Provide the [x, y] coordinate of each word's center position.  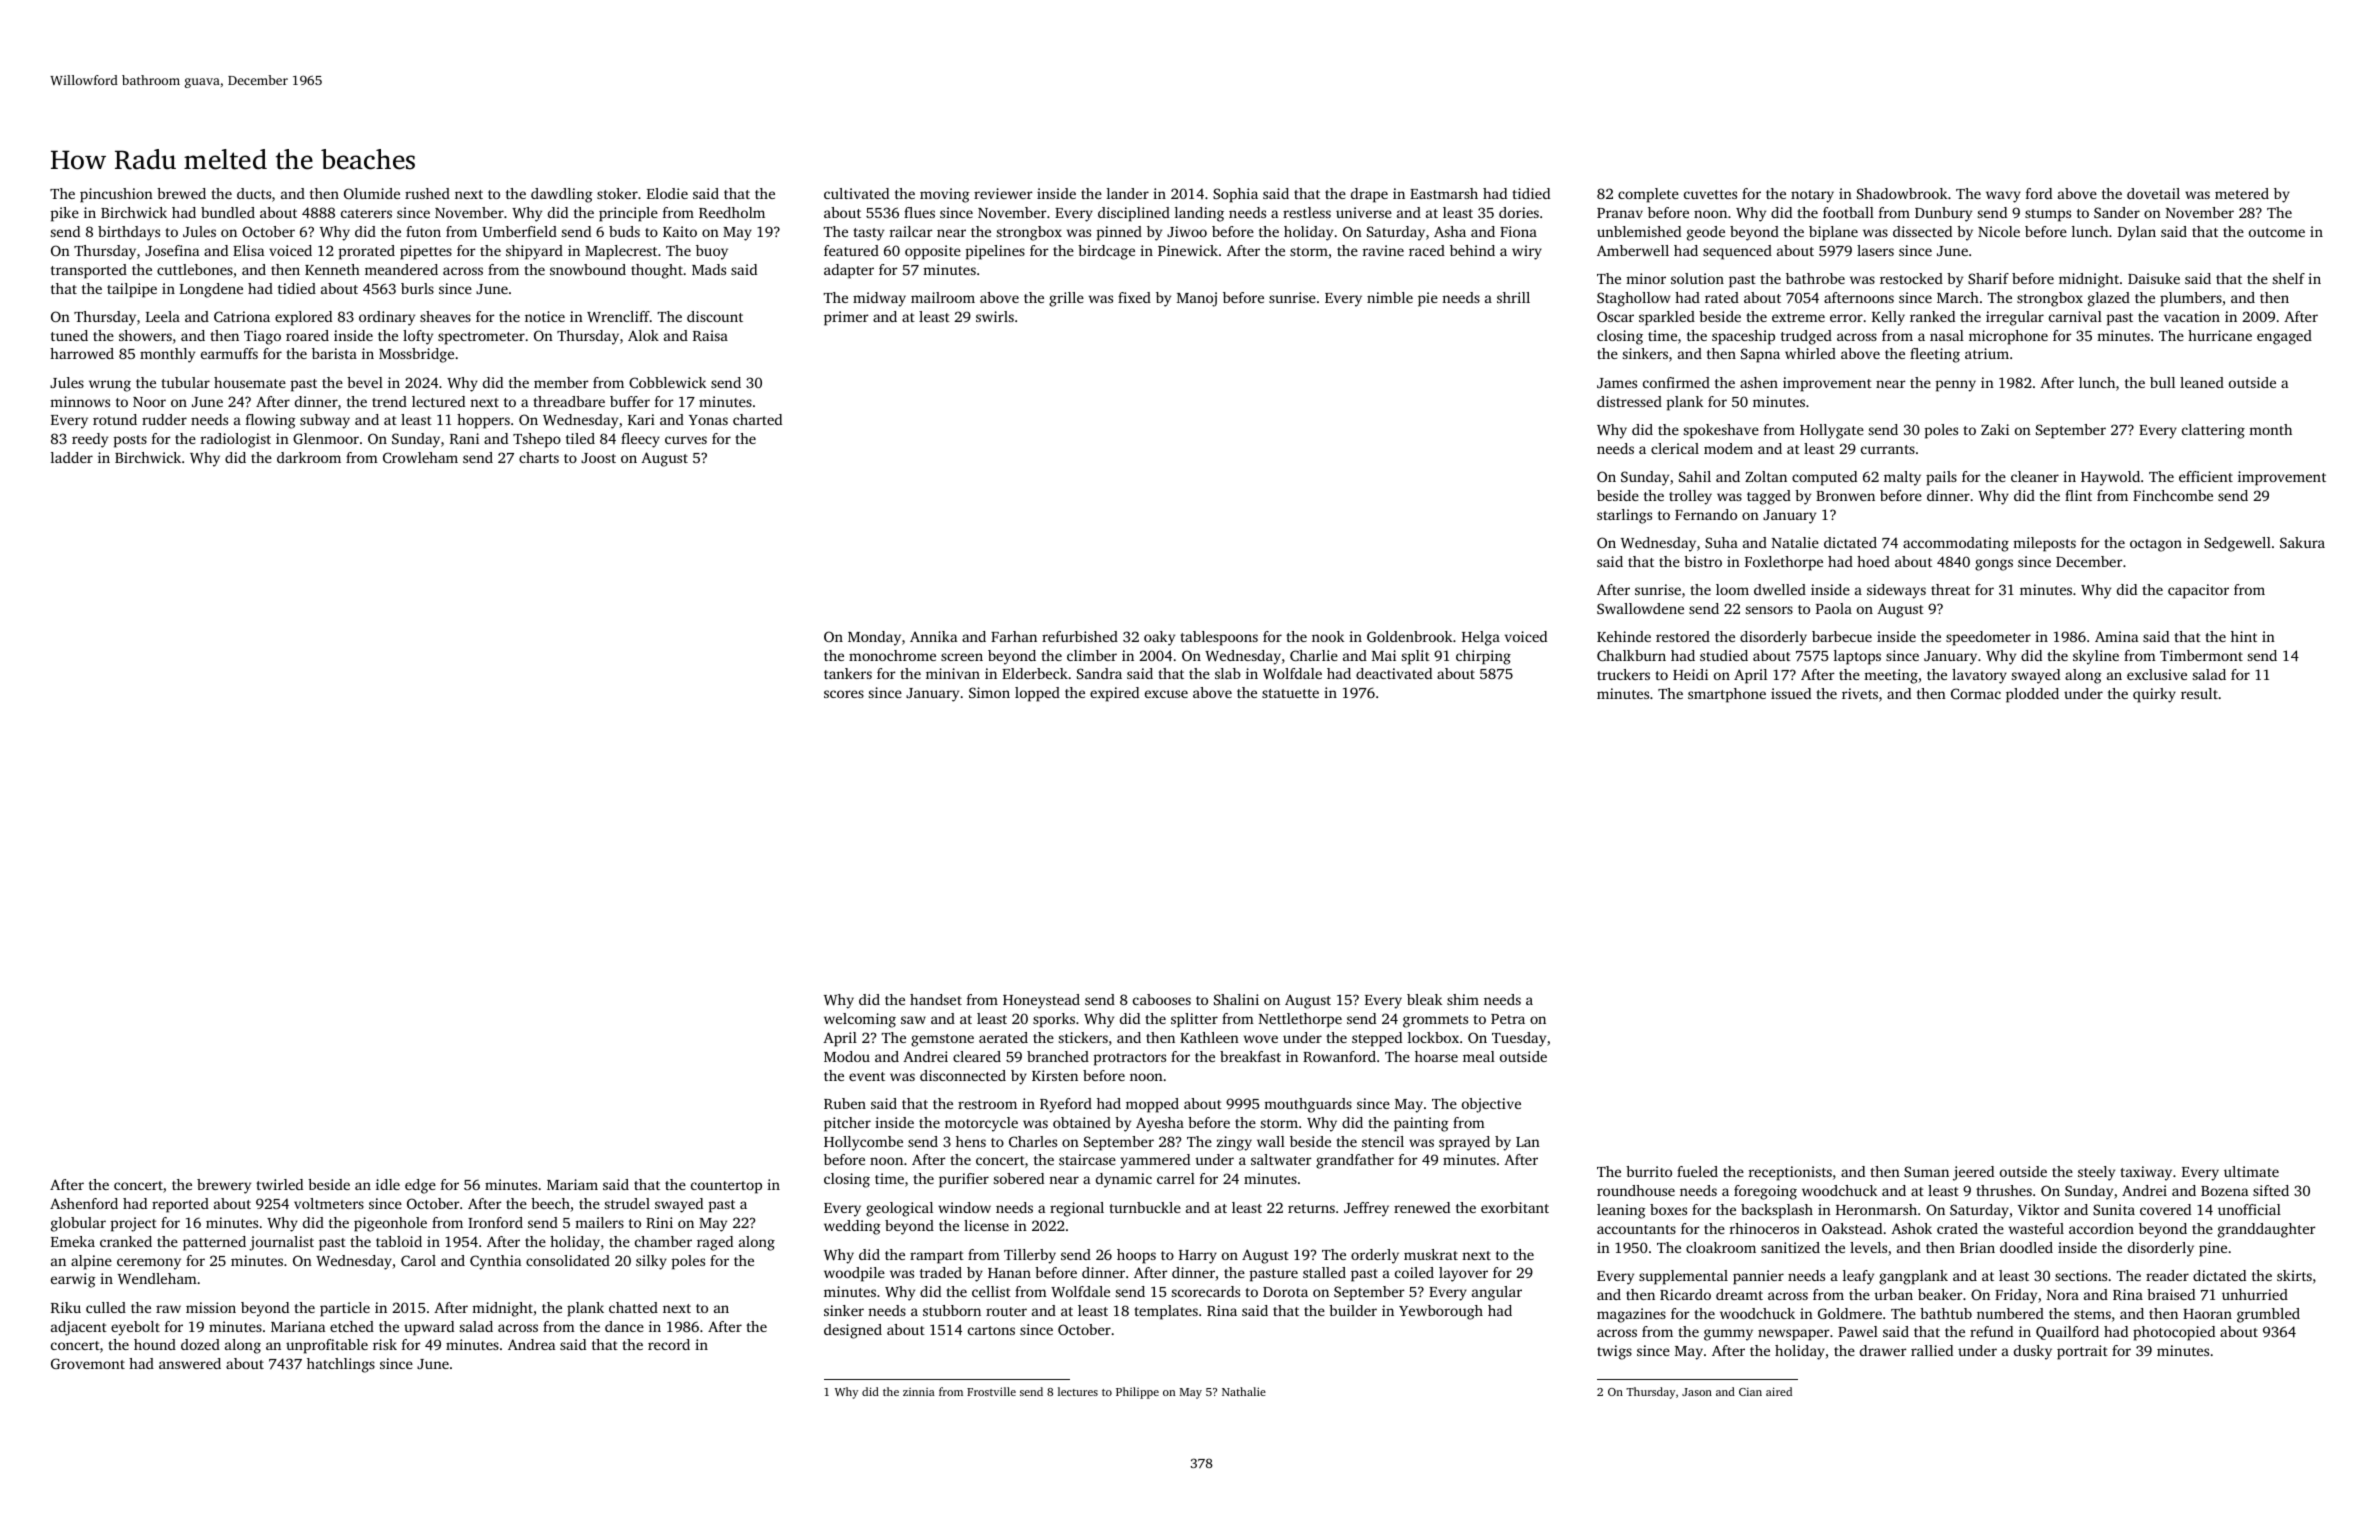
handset [936, 999]
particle [345, 1309]
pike [65, 214]
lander [1128, 193]
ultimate [2251, 1171]
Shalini [1236, 999]
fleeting [1935, 355]
